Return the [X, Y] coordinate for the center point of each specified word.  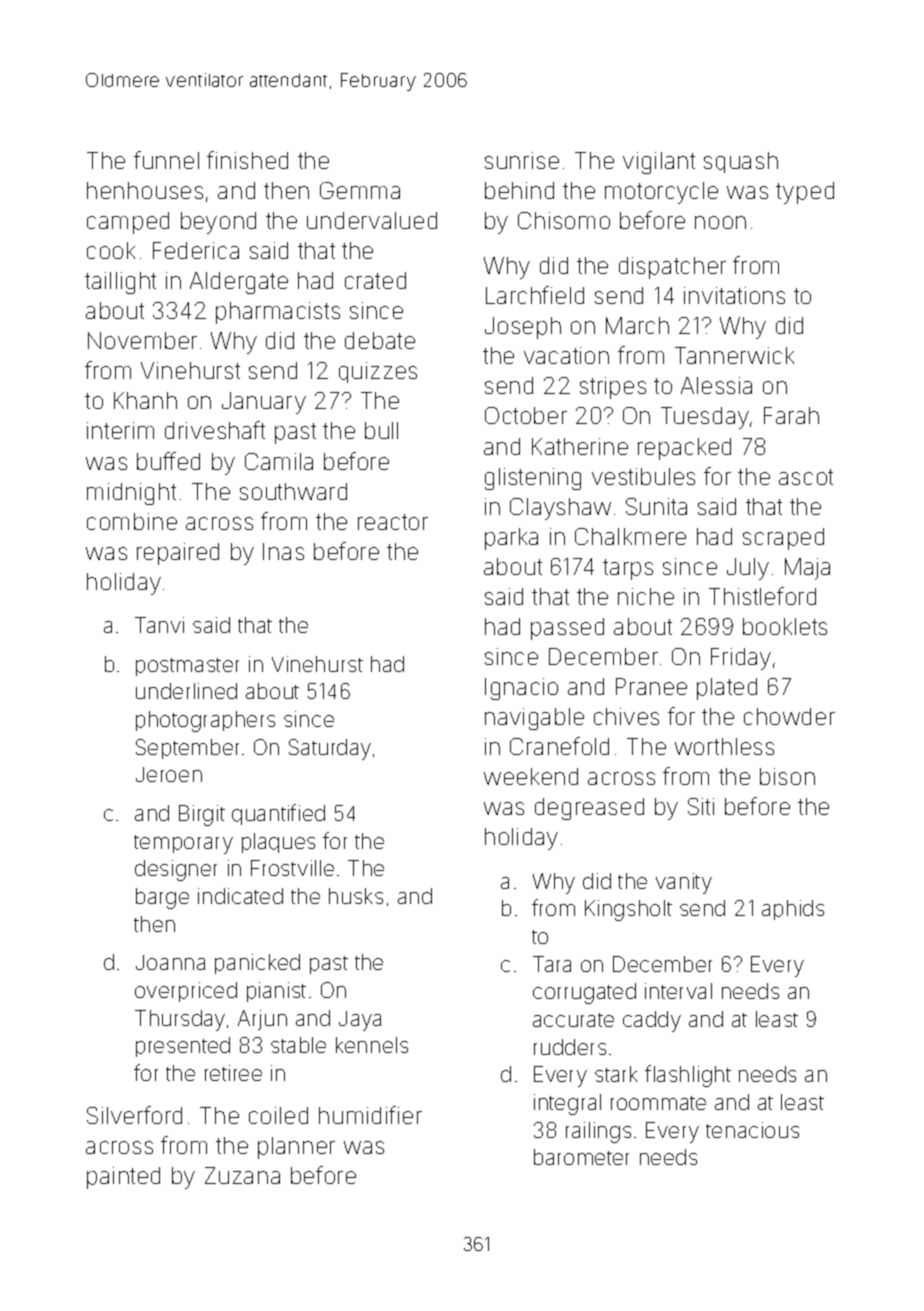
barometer [581, 1157]
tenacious [752, 1130]
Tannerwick [734, 355]
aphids [793, 910]
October [526, 415]
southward [293, 491]
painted [123, 1178]
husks [356, 896]
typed [805, 193]
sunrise [522, 160]
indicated [240, 896]
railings [598, 1132]
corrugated [584, 993]
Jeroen [169, 774]
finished [247, 160]
